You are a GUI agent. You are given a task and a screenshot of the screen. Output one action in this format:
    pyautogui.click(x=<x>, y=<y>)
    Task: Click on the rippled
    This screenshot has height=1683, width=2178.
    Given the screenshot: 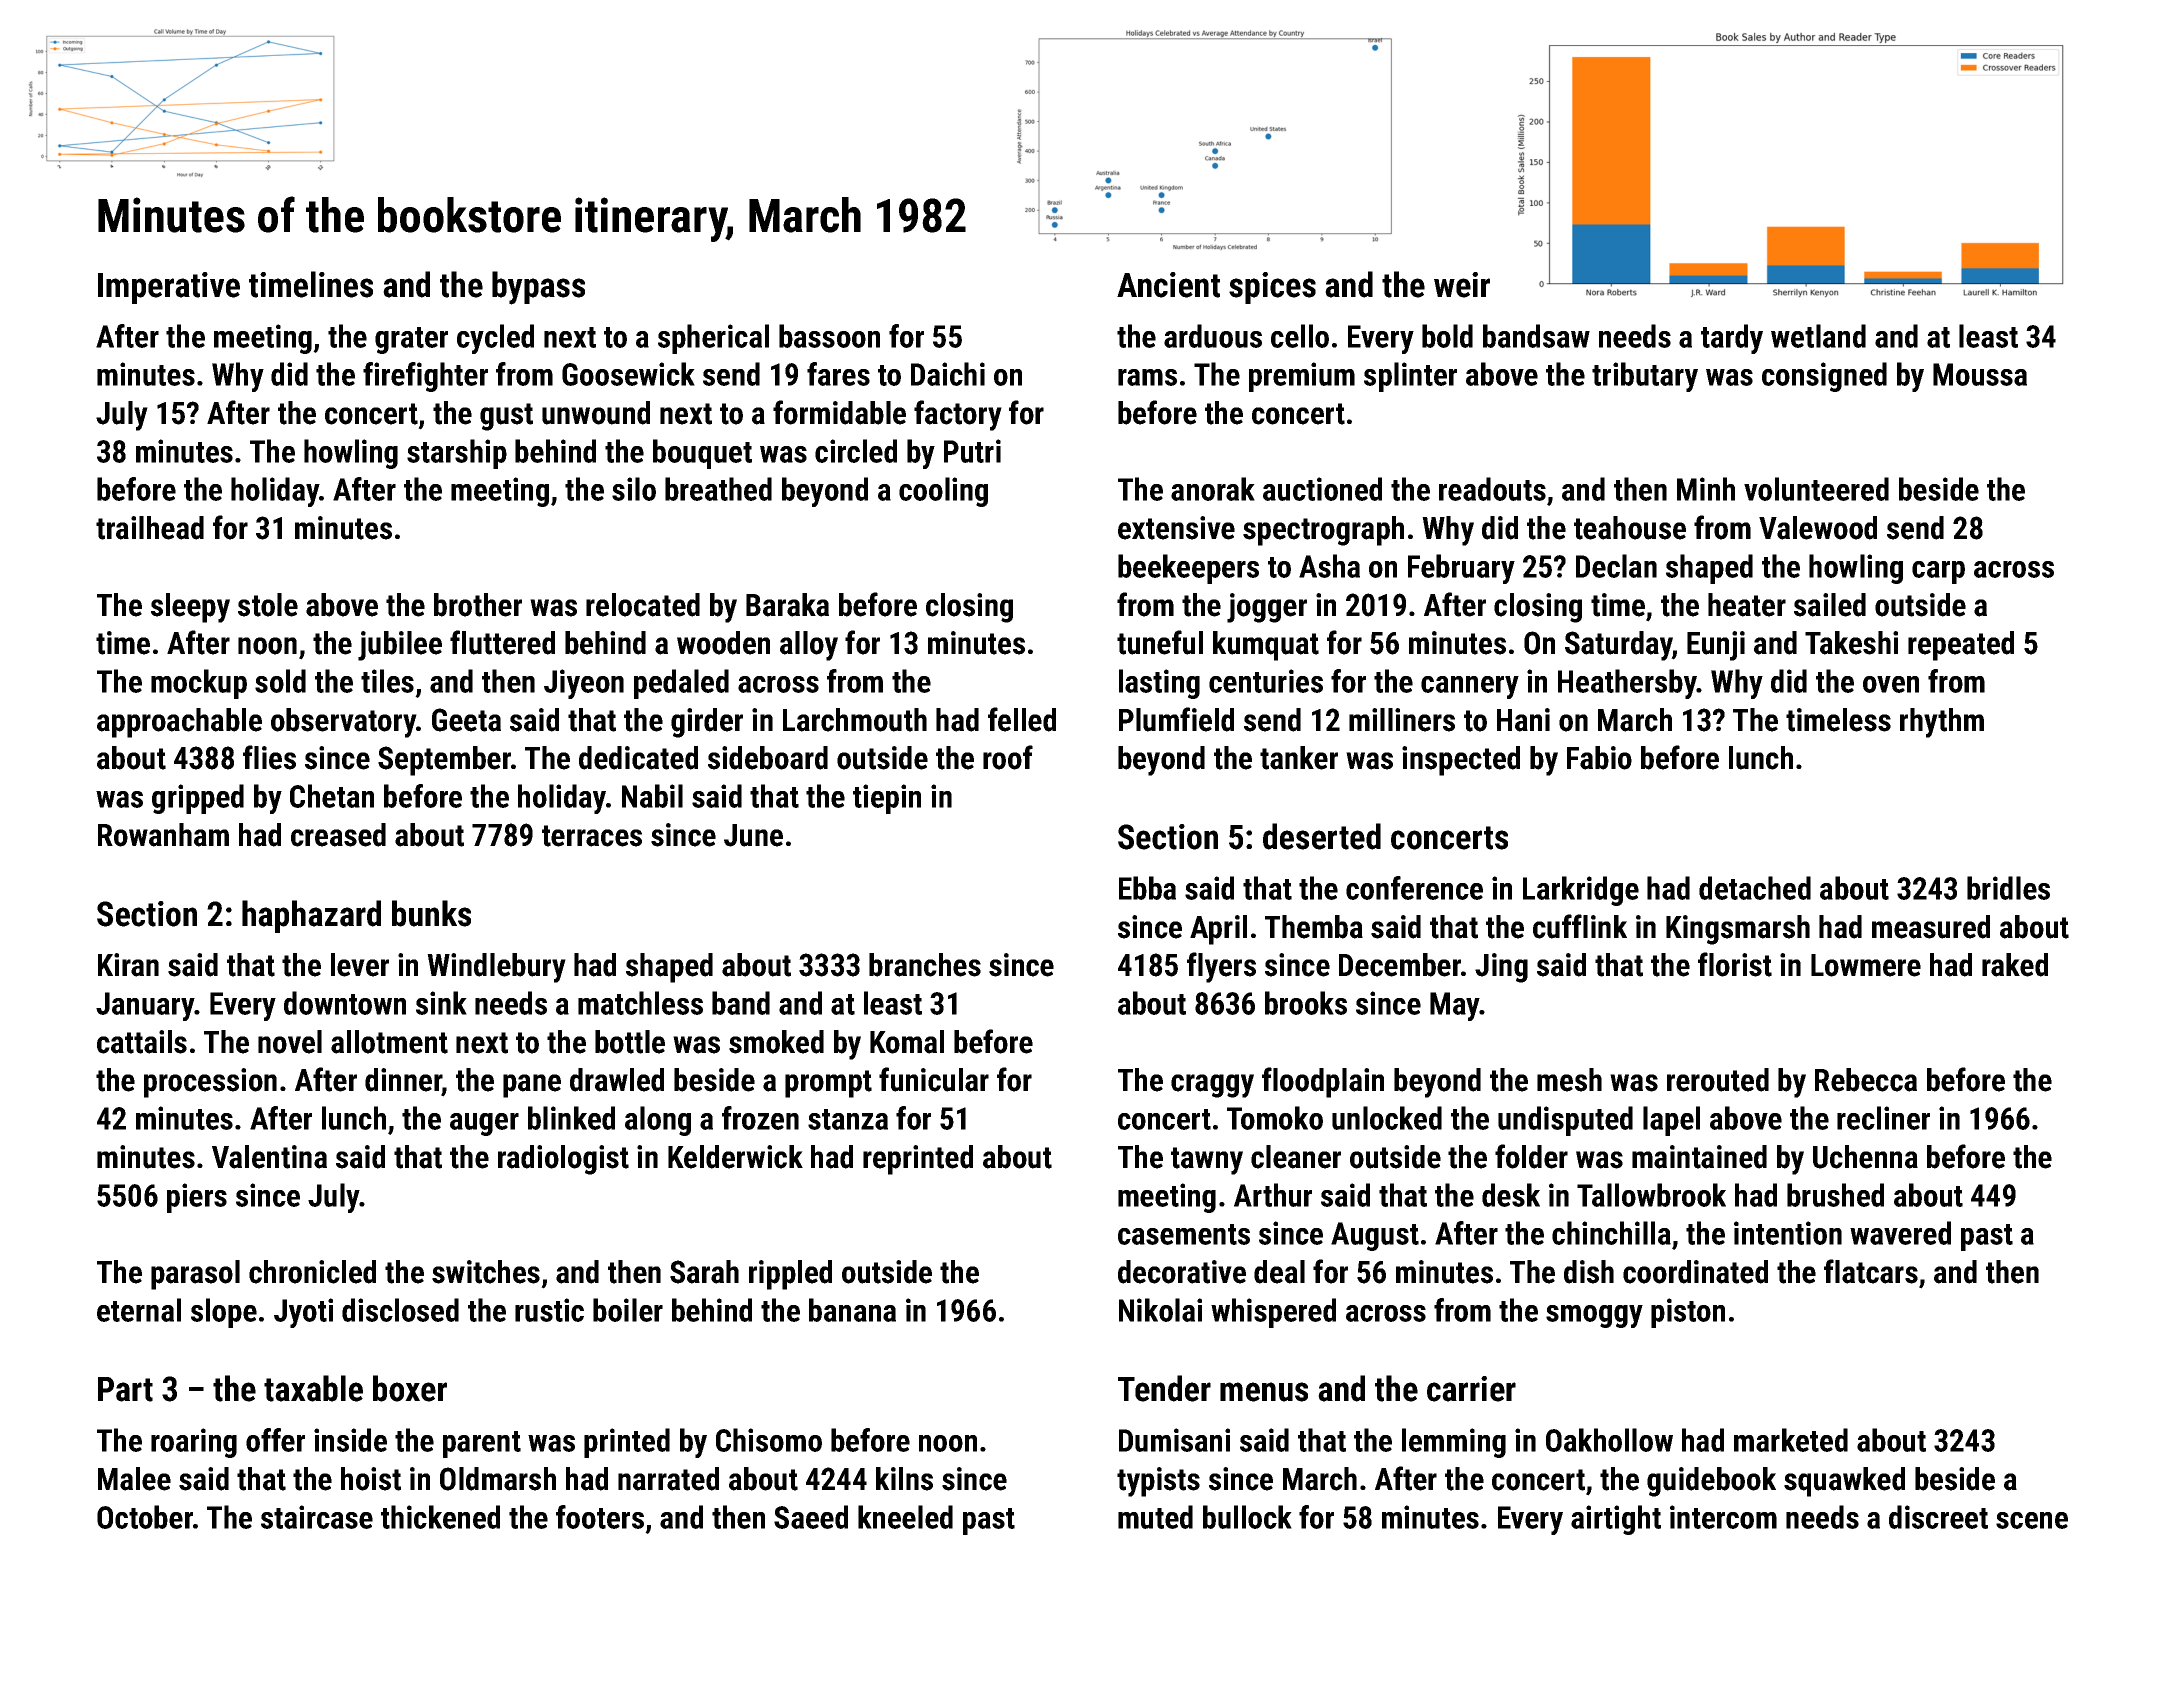 What is the action you would take?
    pyautogui.click(x=790, y=1275)
